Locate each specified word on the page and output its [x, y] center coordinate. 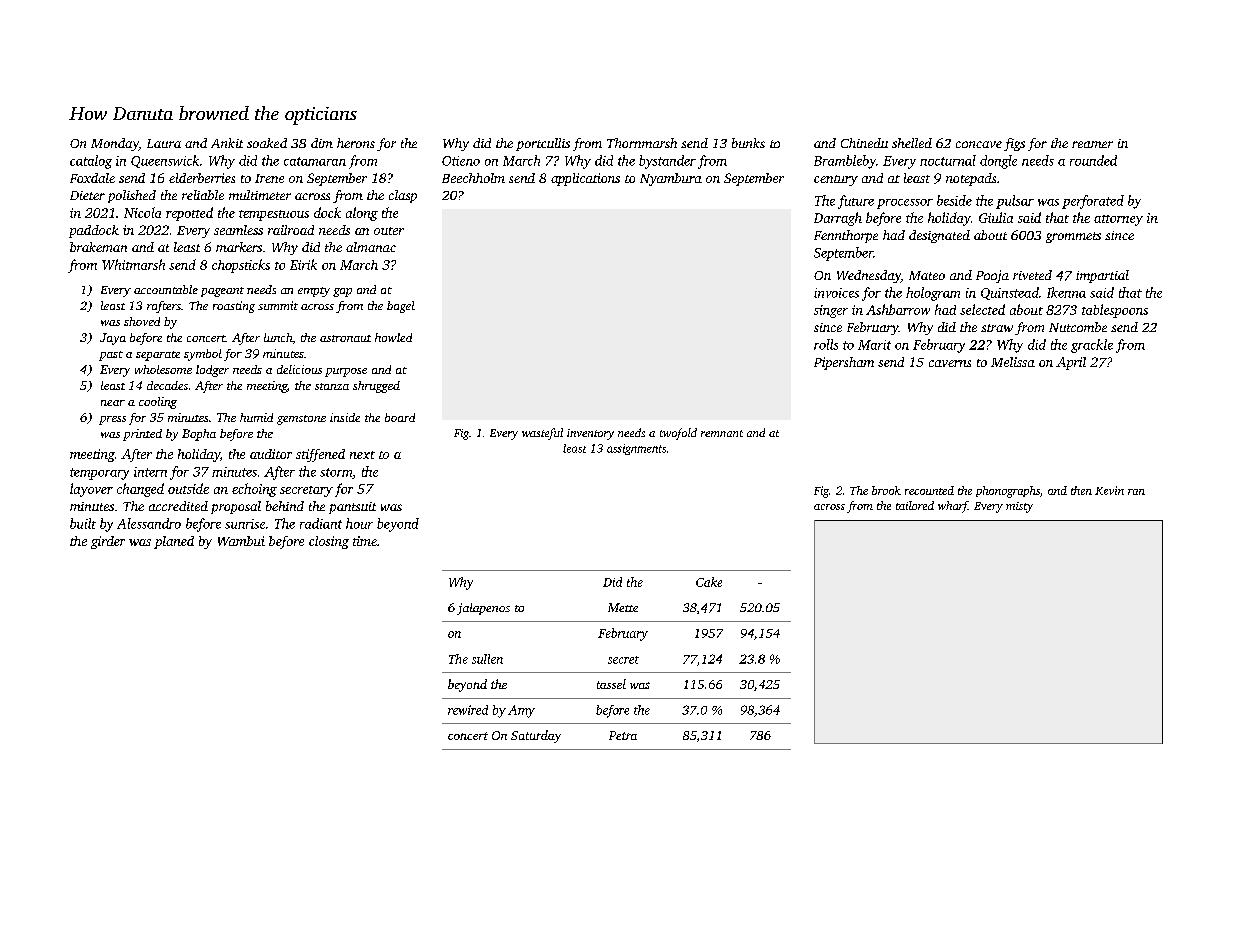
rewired [468, 710]
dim [322, 143]
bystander [667, 162]
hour [359, 523]
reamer [1092, 144]
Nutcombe [1078, 327]
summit [278, 305]
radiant [321, 523]
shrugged [376, 387]
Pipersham [844, 363]
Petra [623, 735]
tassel [611, 684]
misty [1019, 507]
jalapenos [483, 609]
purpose [346, 372]
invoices [836, 293]
